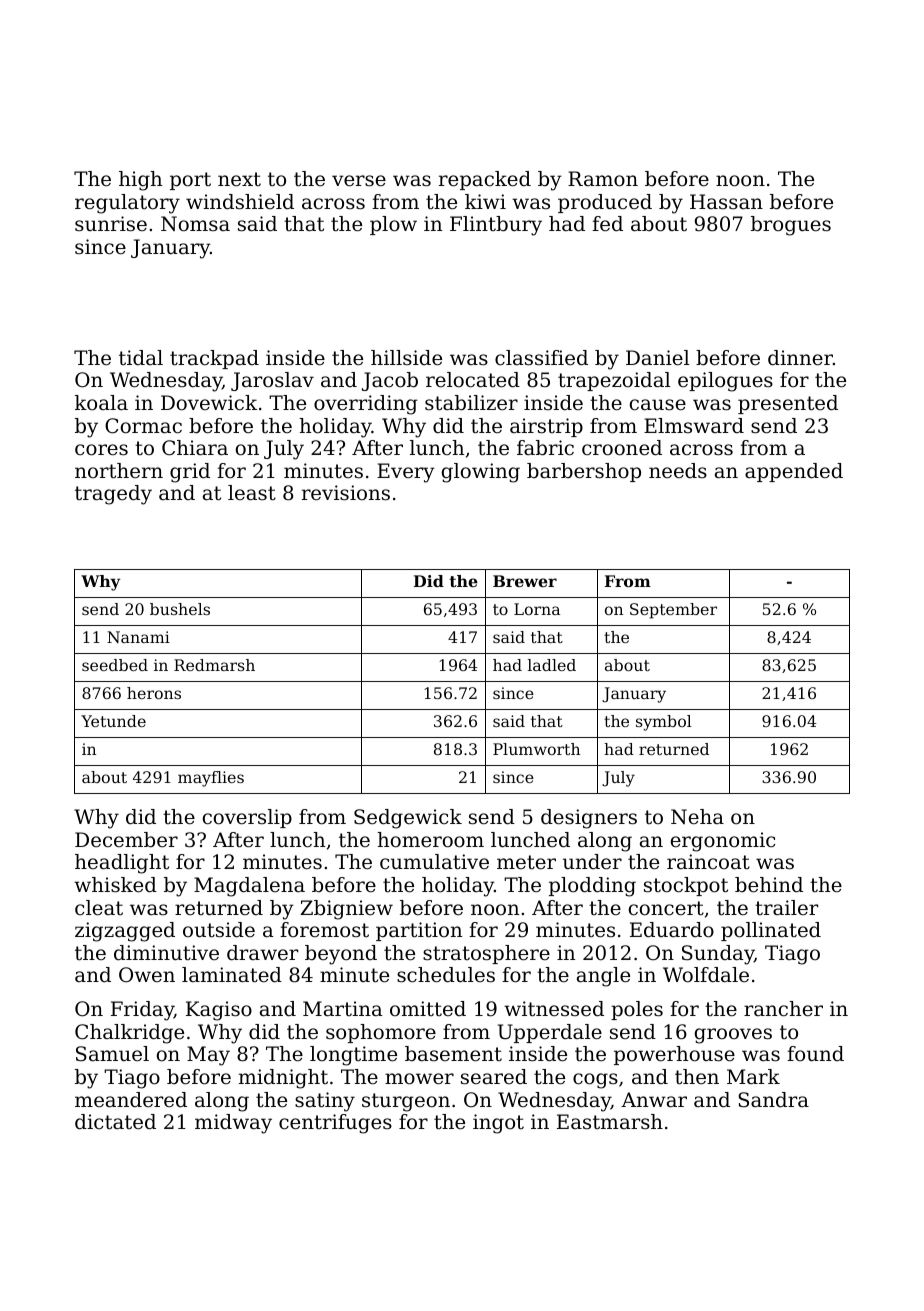 This document has height=1311, width=924. Describe the element at coordinates (773, 1100) in the document. I see `Sandra` at that location.
